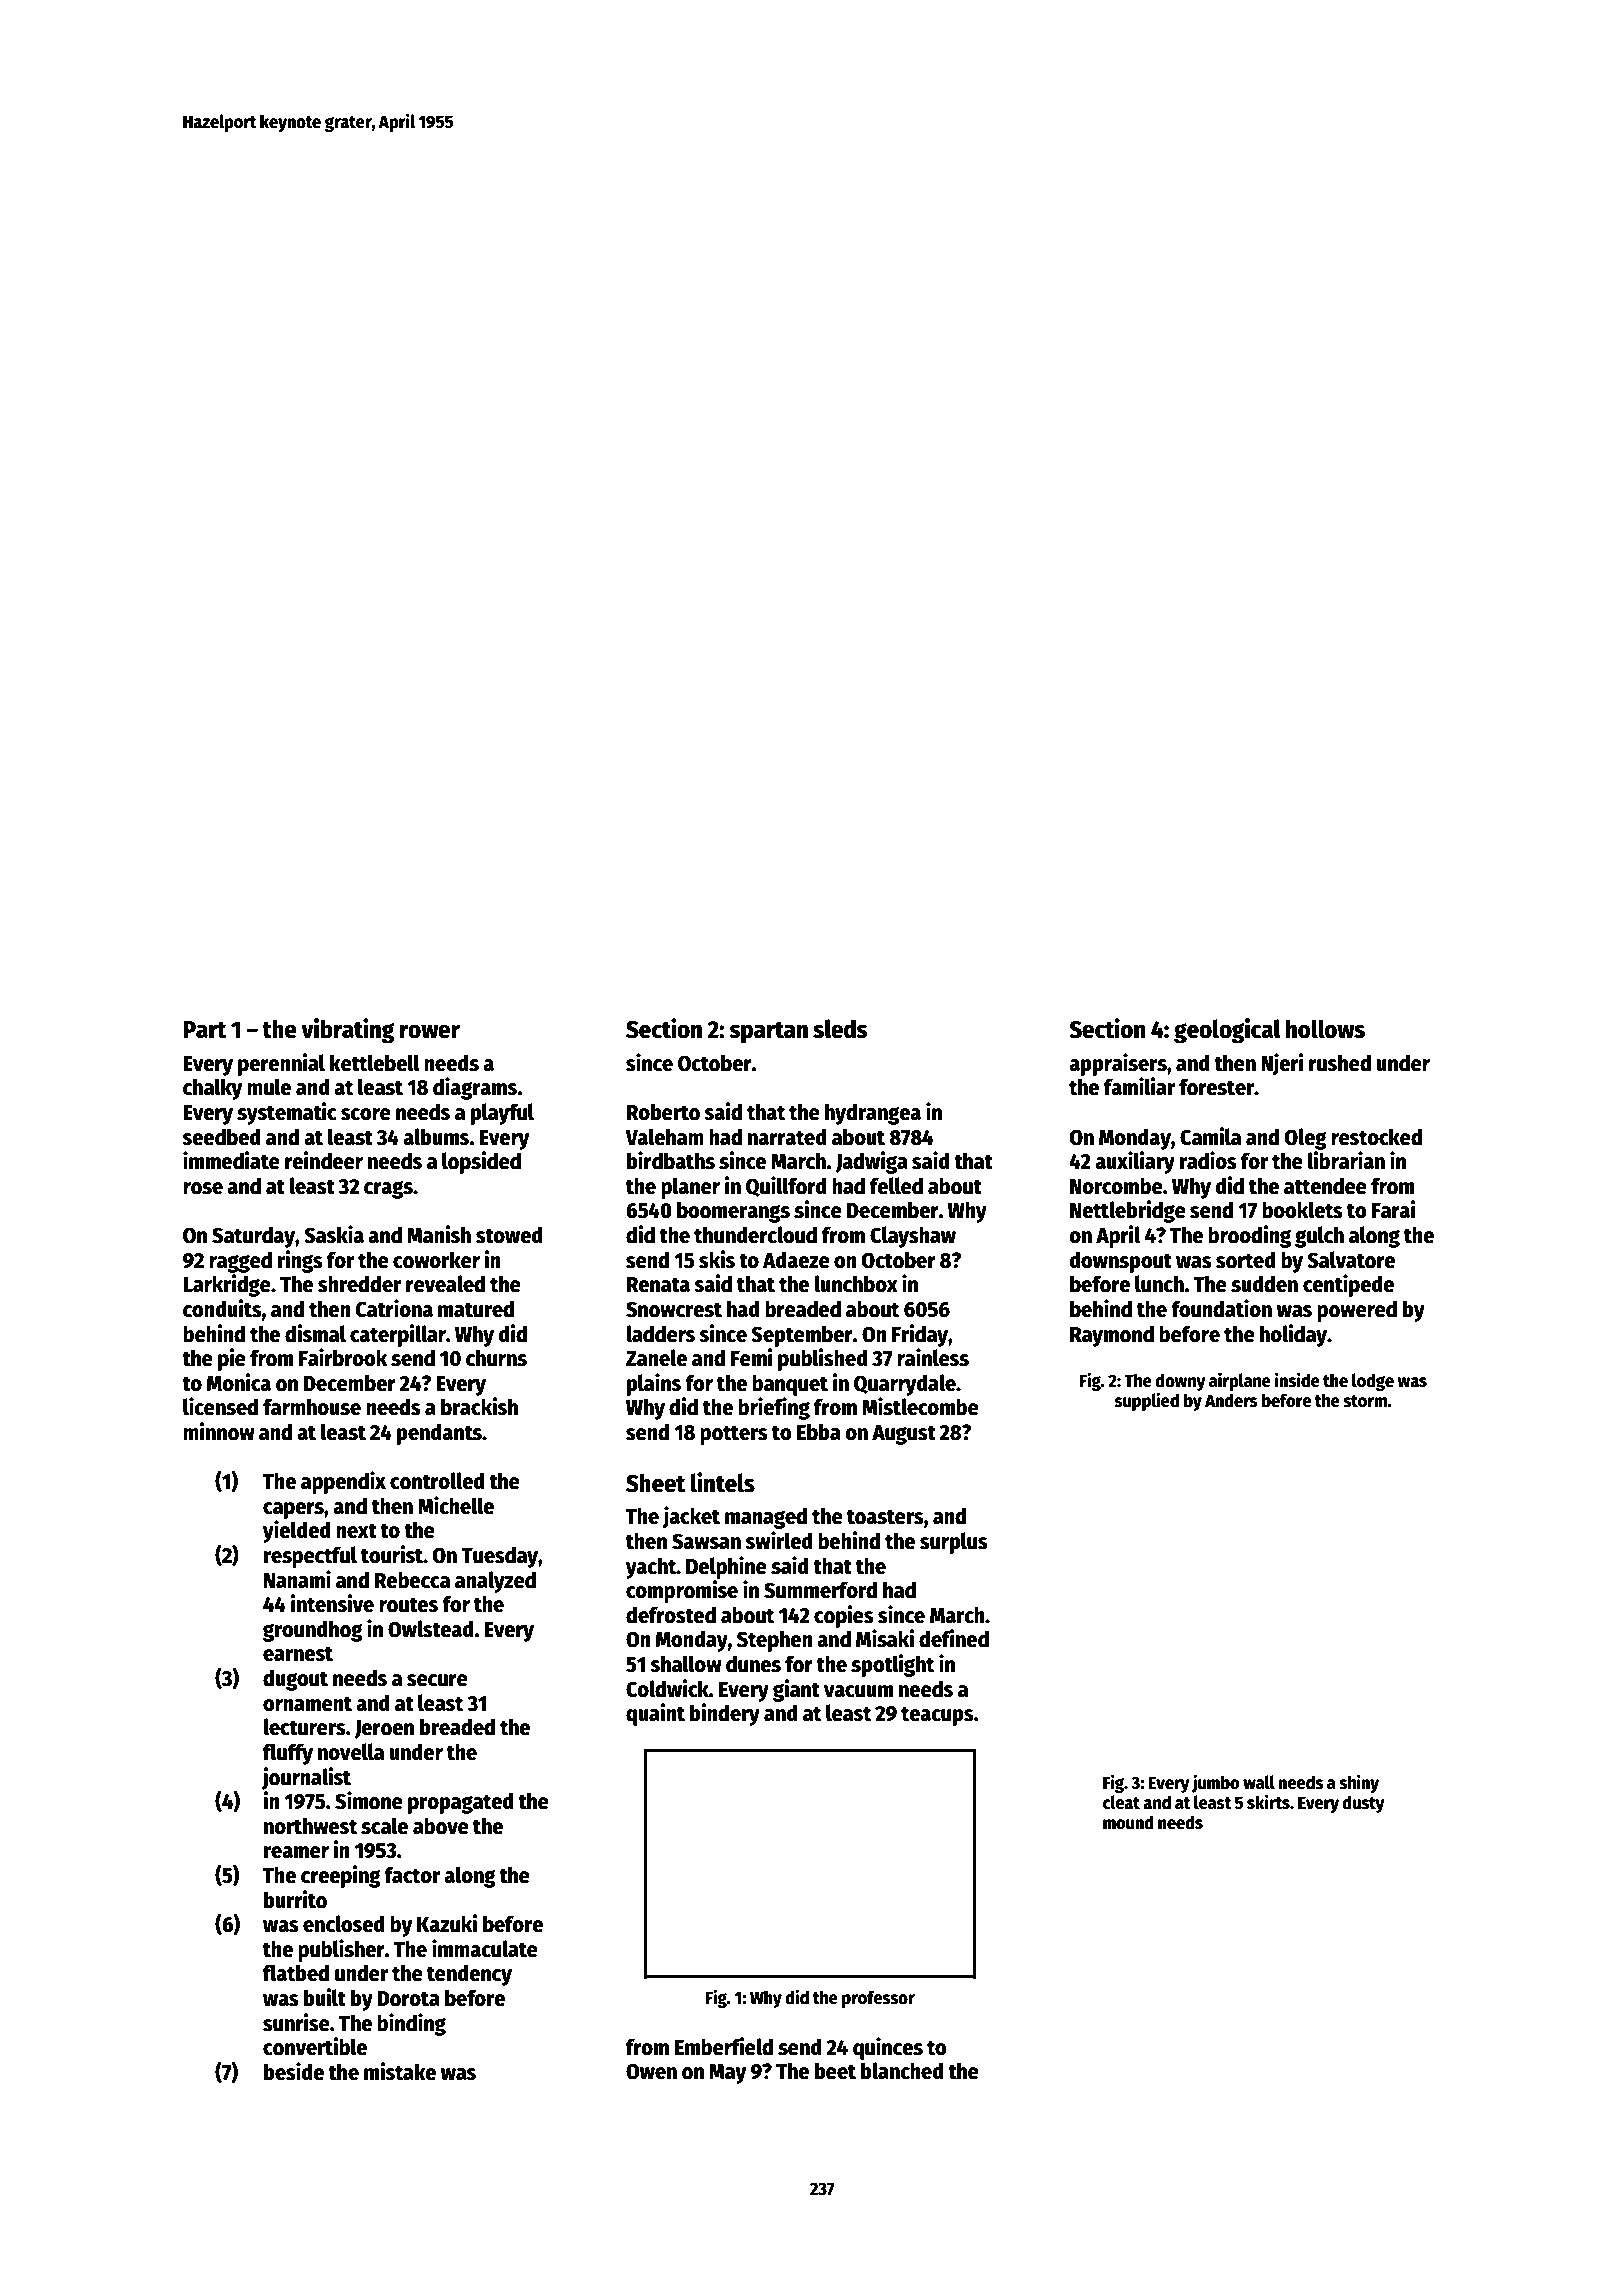 The width and height of the screenshot is (1620, 2292). I want to click on cleat, so click(1121, 1802).
